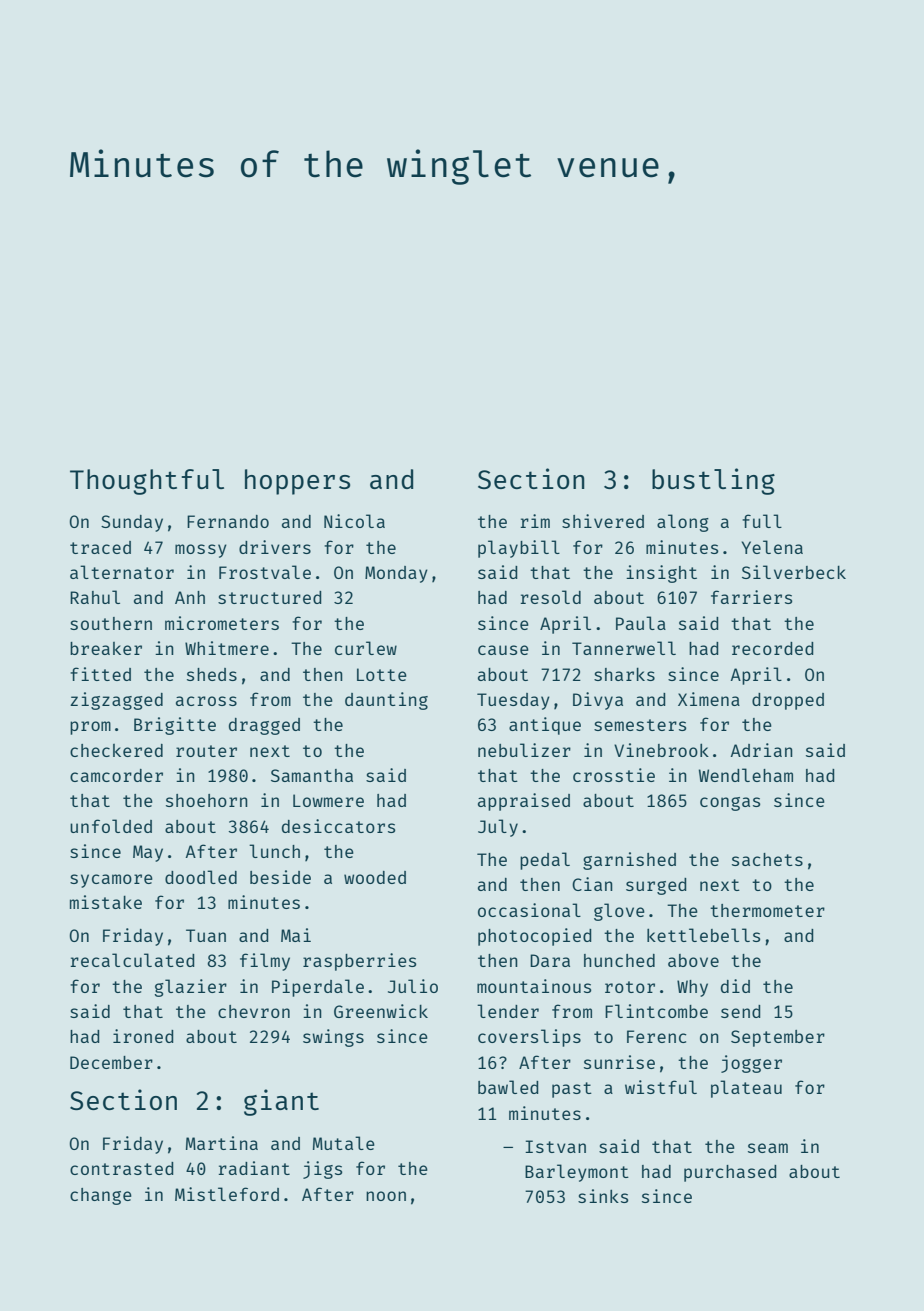 The image size is (924, 1311). Describe the element at coordinates (227, 1194) in the screenshot. I see `Mistleford` at that location.
